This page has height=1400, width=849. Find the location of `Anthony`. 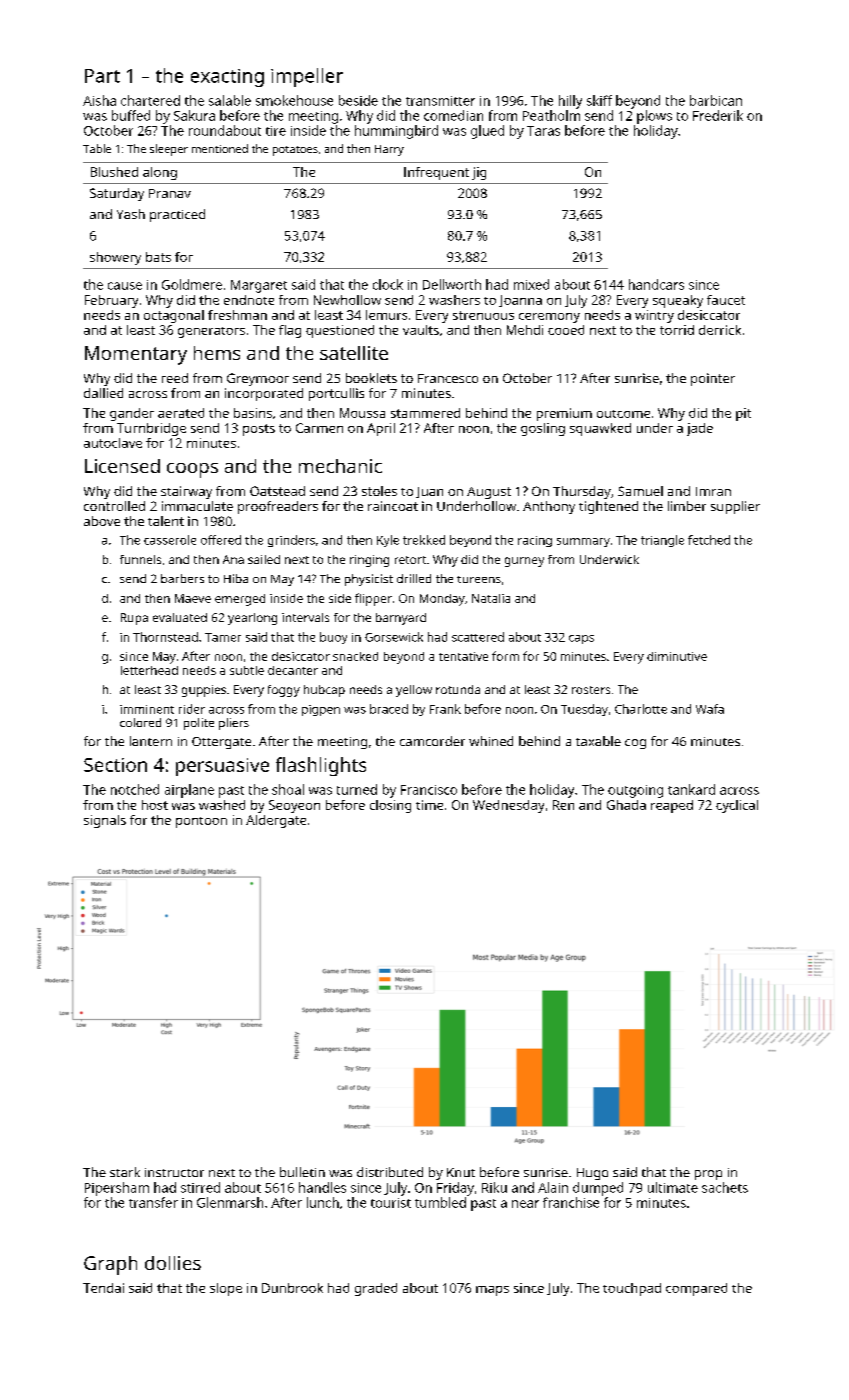

Anthony is located at coordinates (549, 507).
